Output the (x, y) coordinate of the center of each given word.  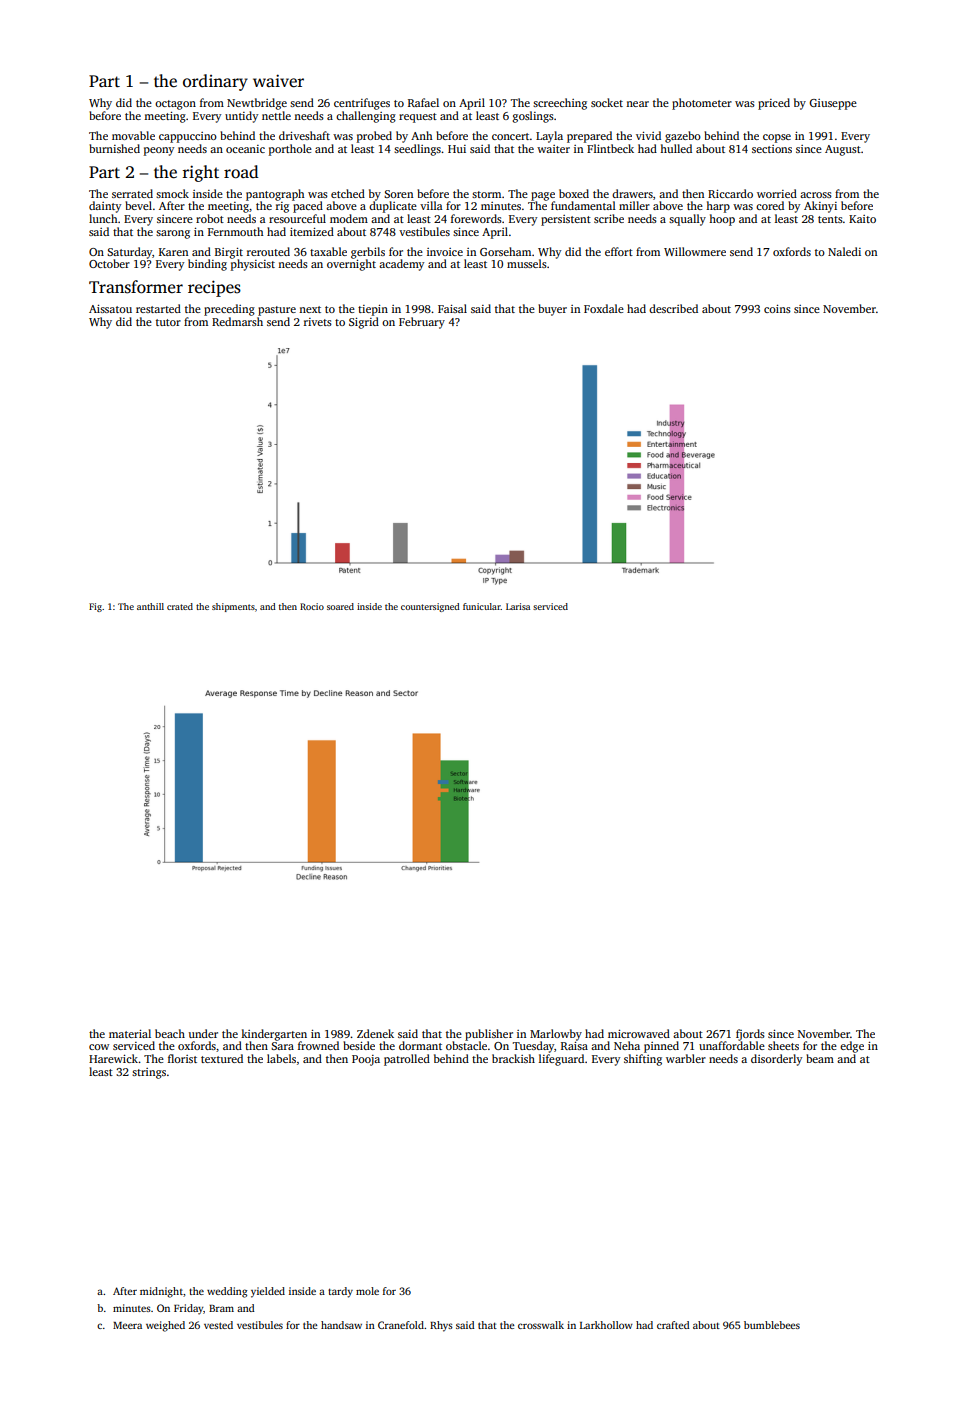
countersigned (430, 607)
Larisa (518, 606)
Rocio (312, 606)
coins (777, 309)
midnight (161, 1292)
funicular (482, 606)
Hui (457, 149)
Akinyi (820, 207)
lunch (103, 218)
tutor (168, 322)
